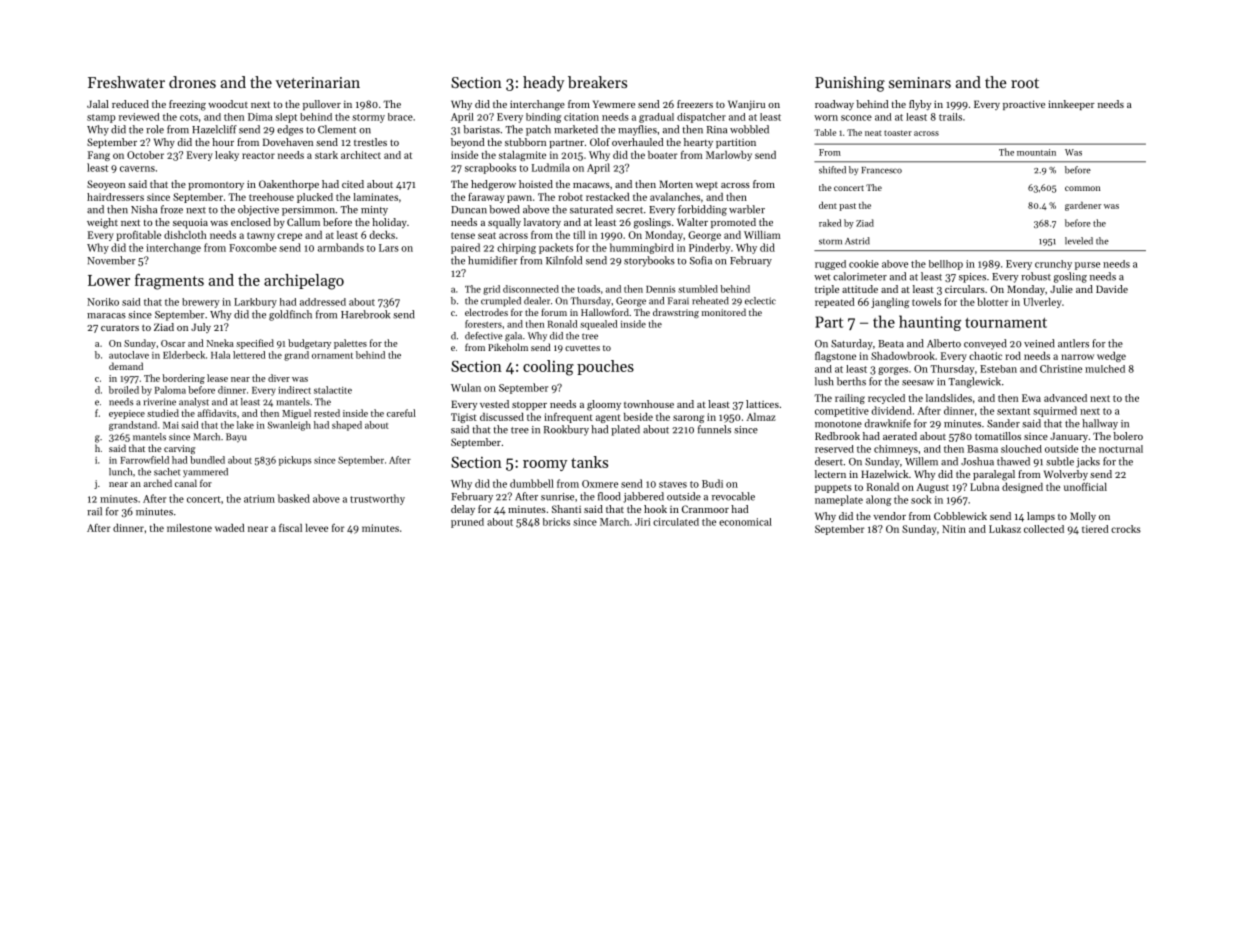 The height and width of the screenshot is (952, 1233). I want to click on common, so click(1082, 188).
